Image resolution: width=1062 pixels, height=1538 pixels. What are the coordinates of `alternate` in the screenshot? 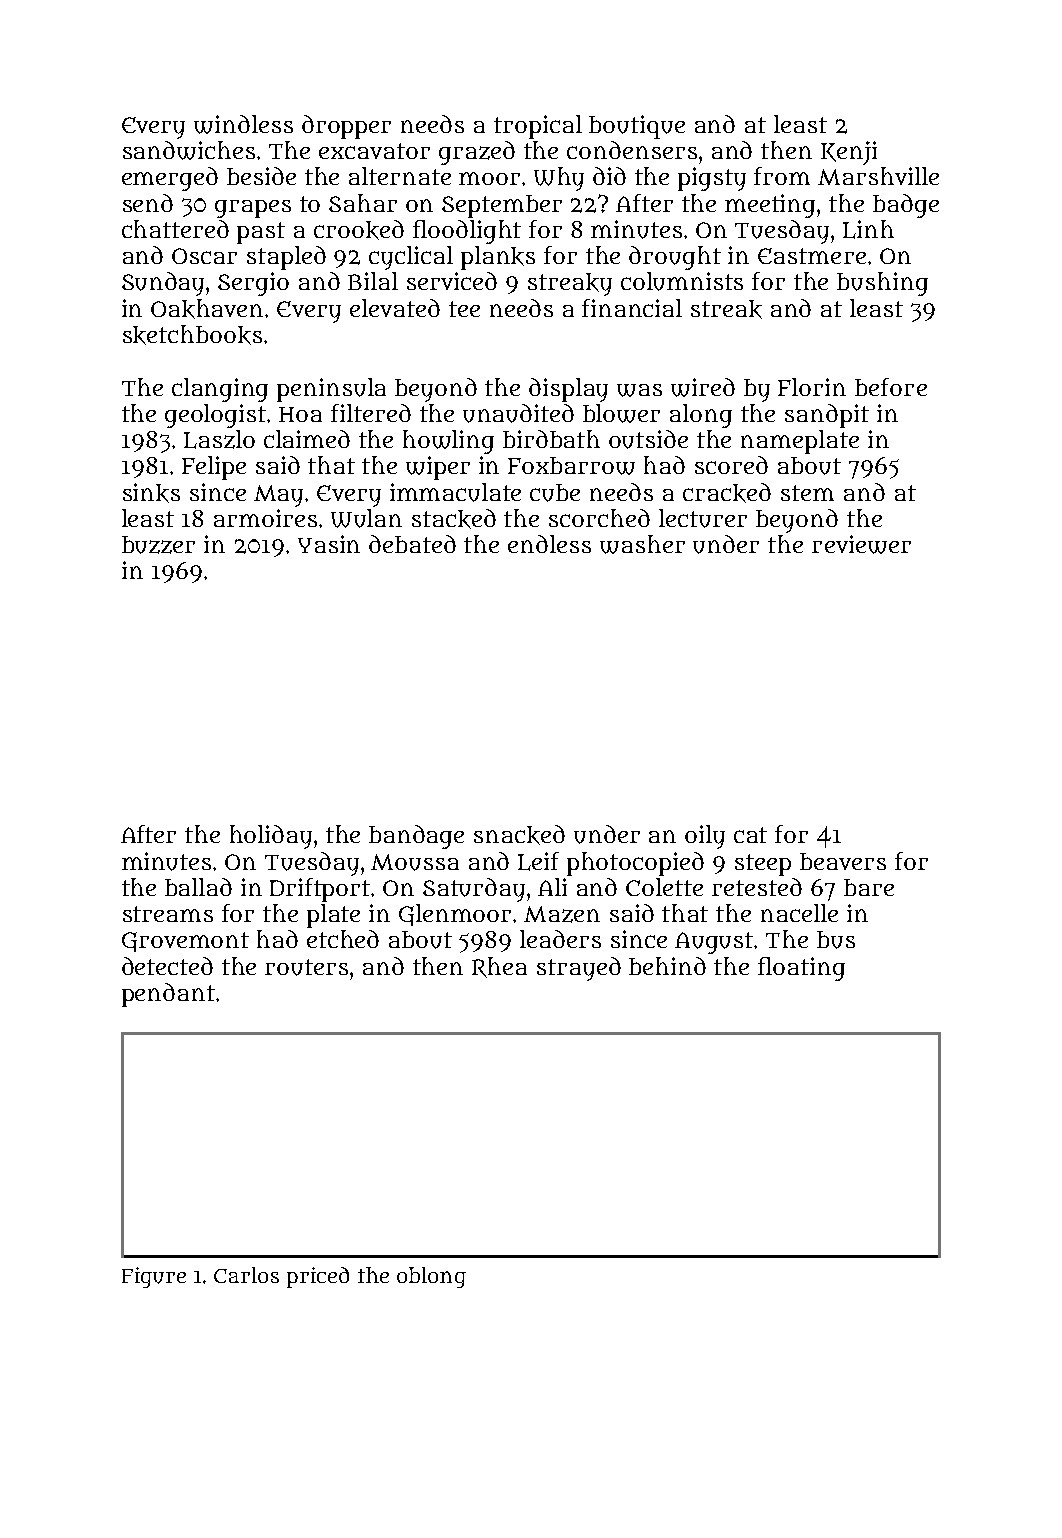 It's located at (400, 176).
